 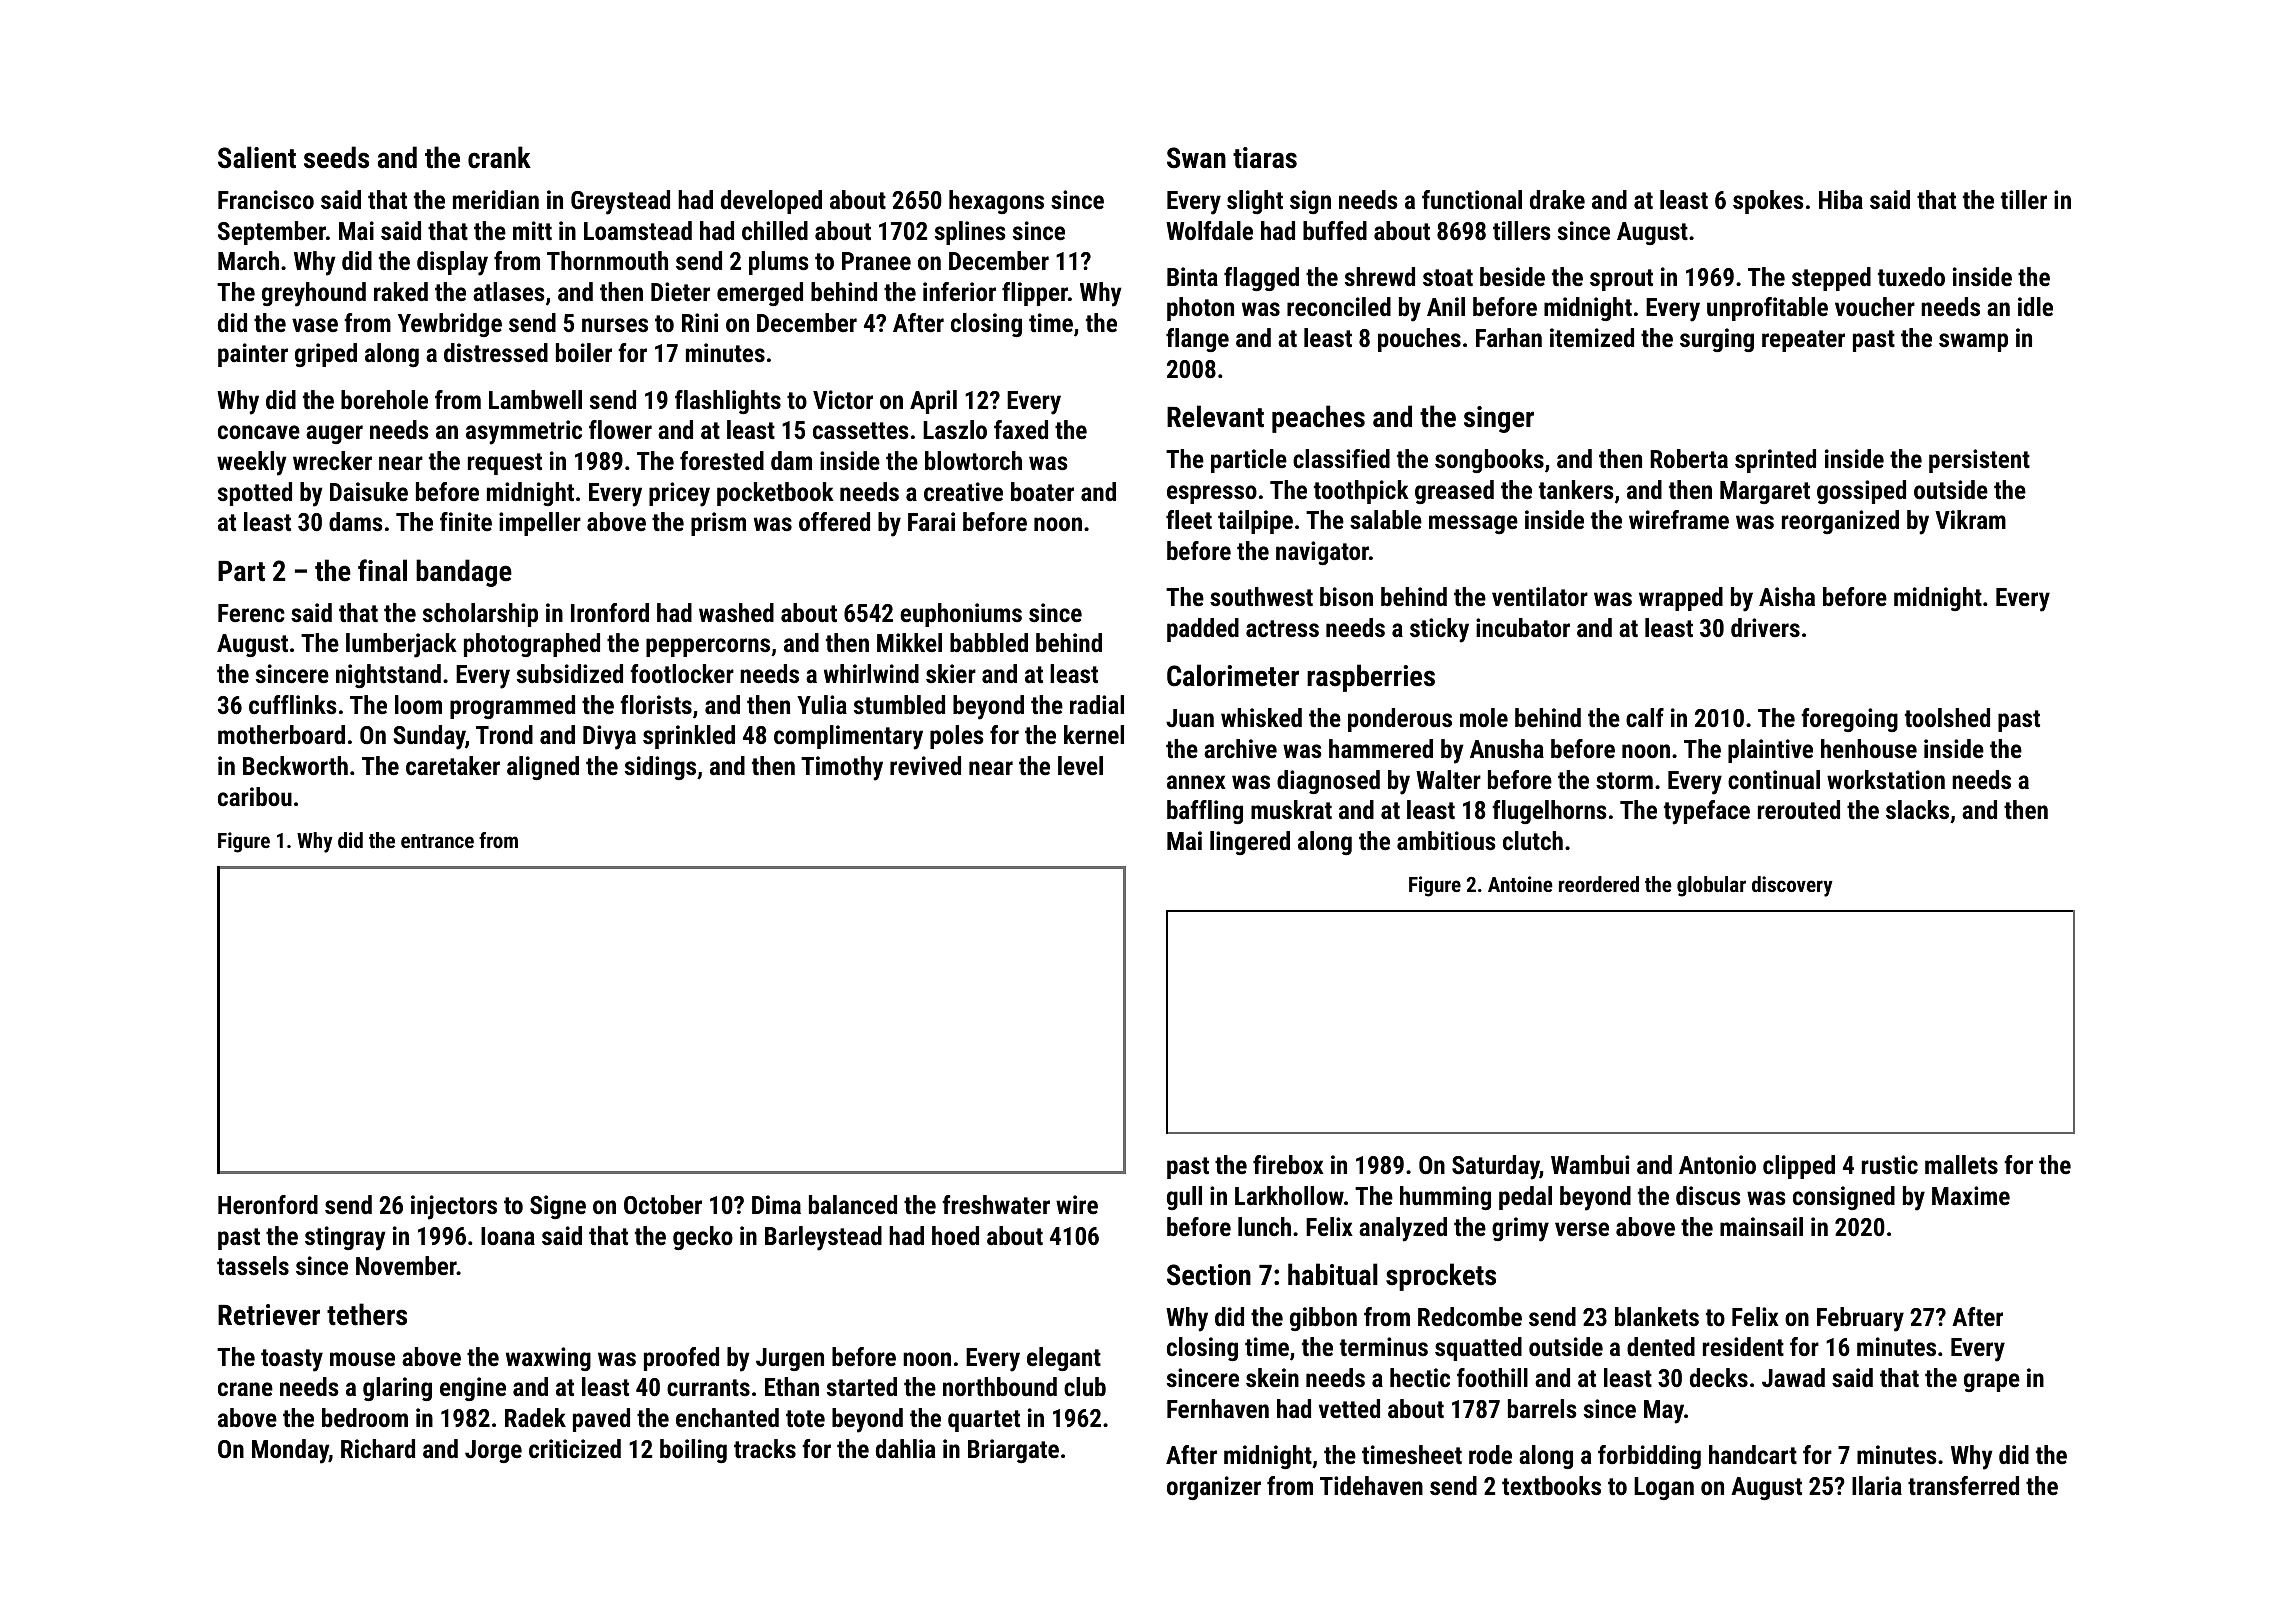 I want to click on textbooks, so click(x=1551, y=1485).
